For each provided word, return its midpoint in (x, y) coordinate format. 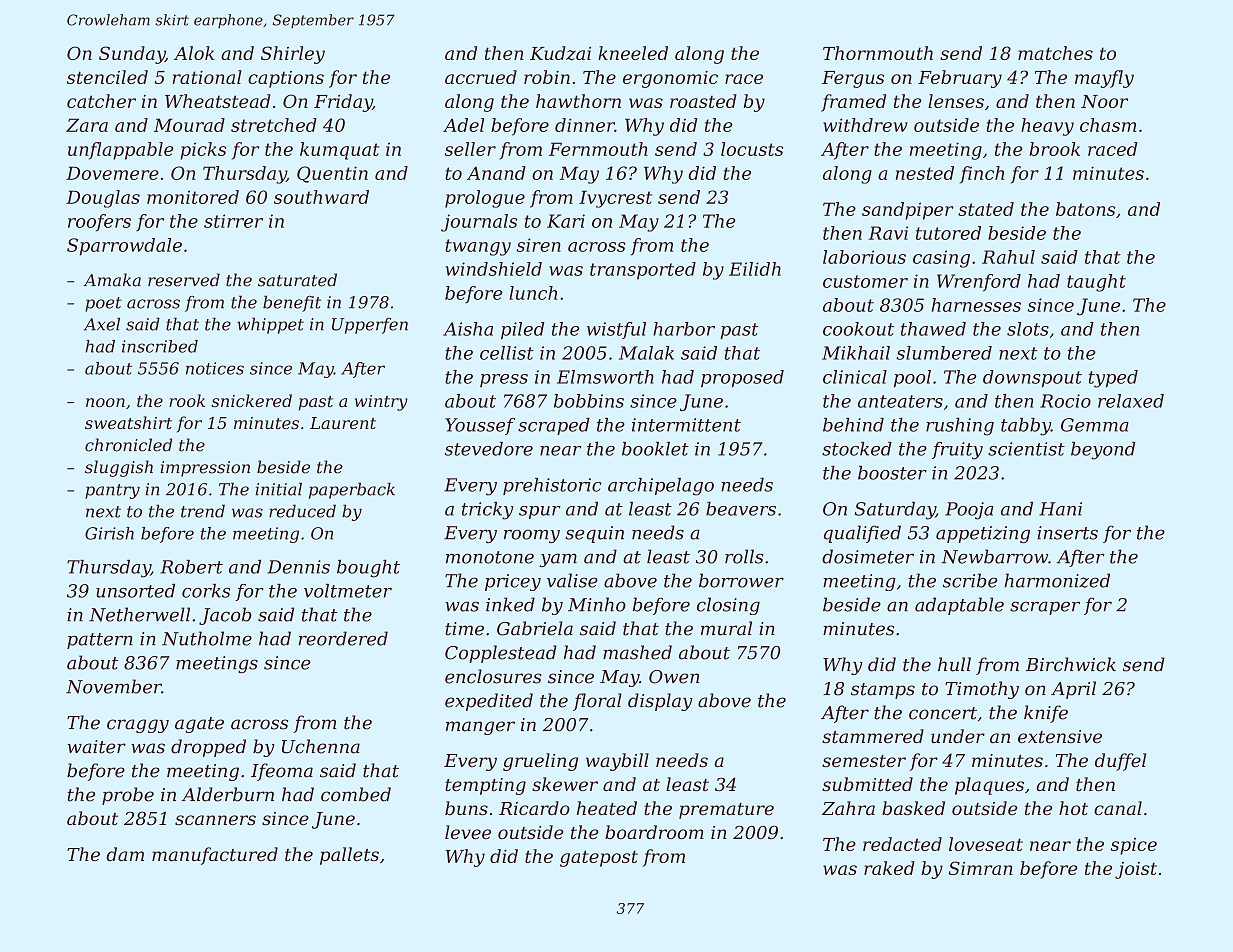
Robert (191, 567)
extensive (1060, 736)
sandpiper (907, 211)
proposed (742, 378)
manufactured (215, 856)
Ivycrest (615, 199)
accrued (481, 77)
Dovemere (112, 173)
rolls (744, 556)
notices (215, 368)
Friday (343, 103)
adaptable (959, 606)
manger (480, 728)
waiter (97, 747)
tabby (1026, 427)
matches (1055, 53)
